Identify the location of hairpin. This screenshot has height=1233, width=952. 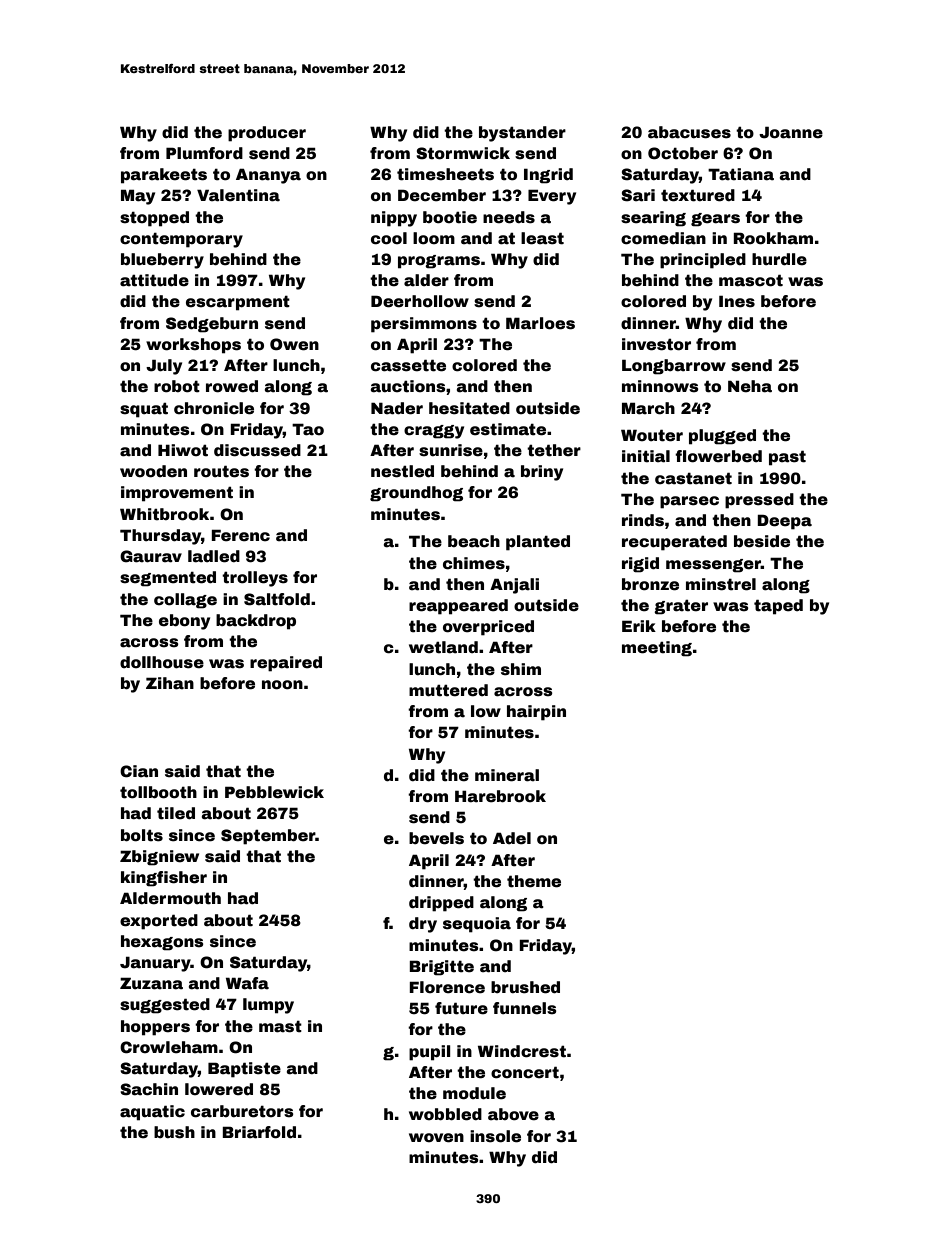
(536, 713).
